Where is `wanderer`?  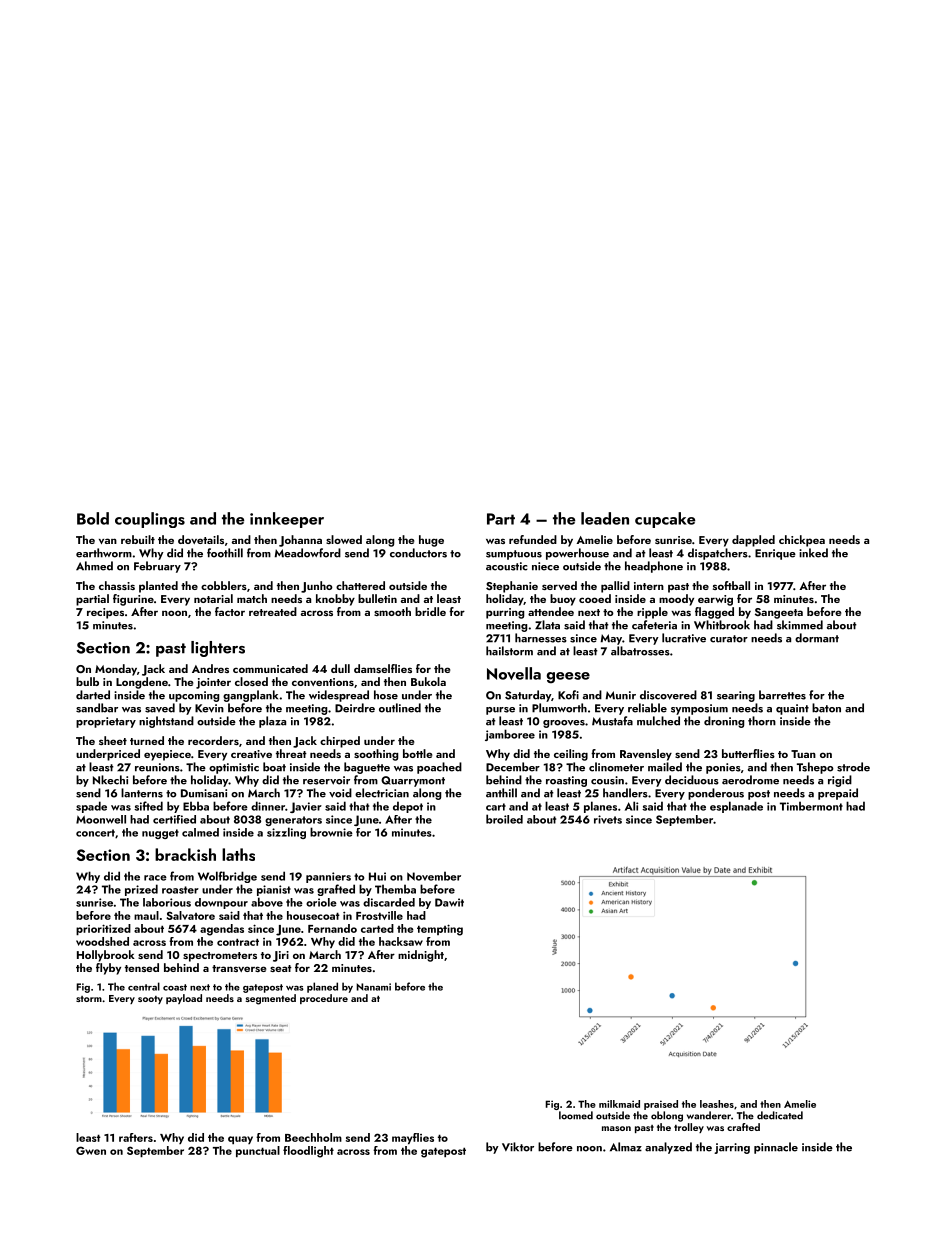
wanderer is located at coordinates (709, 1115).
